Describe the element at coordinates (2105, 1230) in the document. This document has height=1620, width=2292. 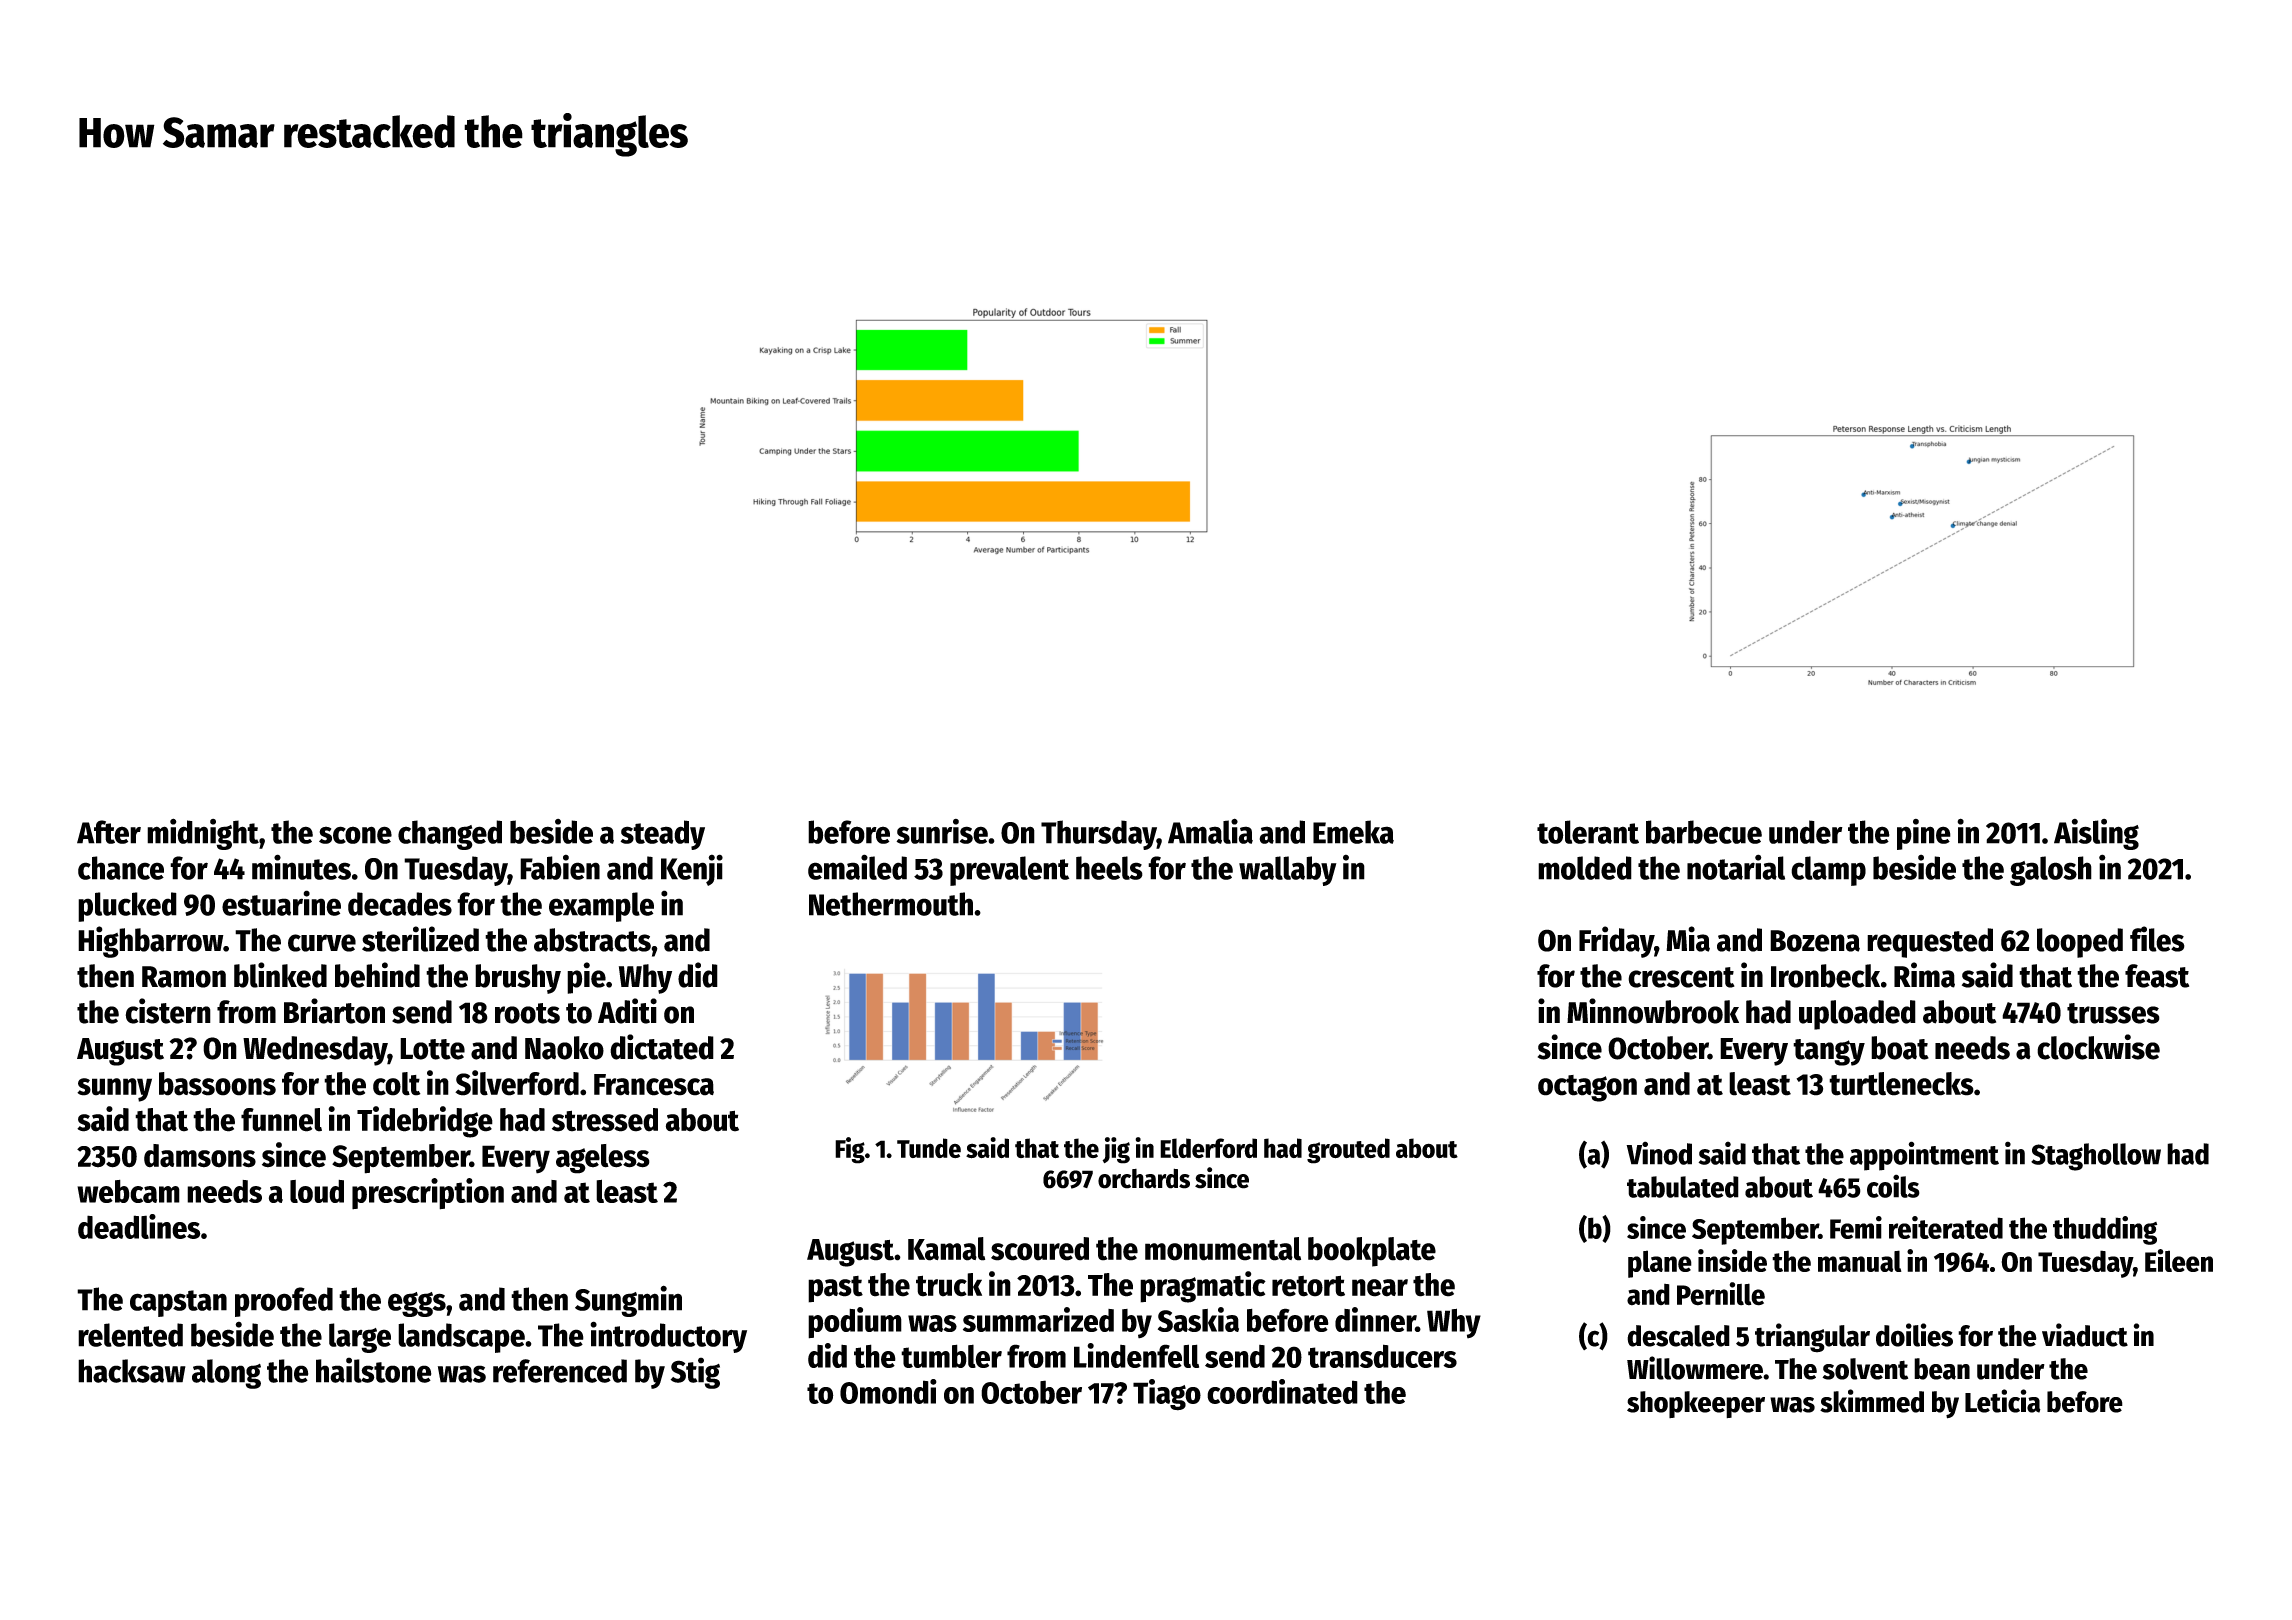
I see `thudding` at that location.
